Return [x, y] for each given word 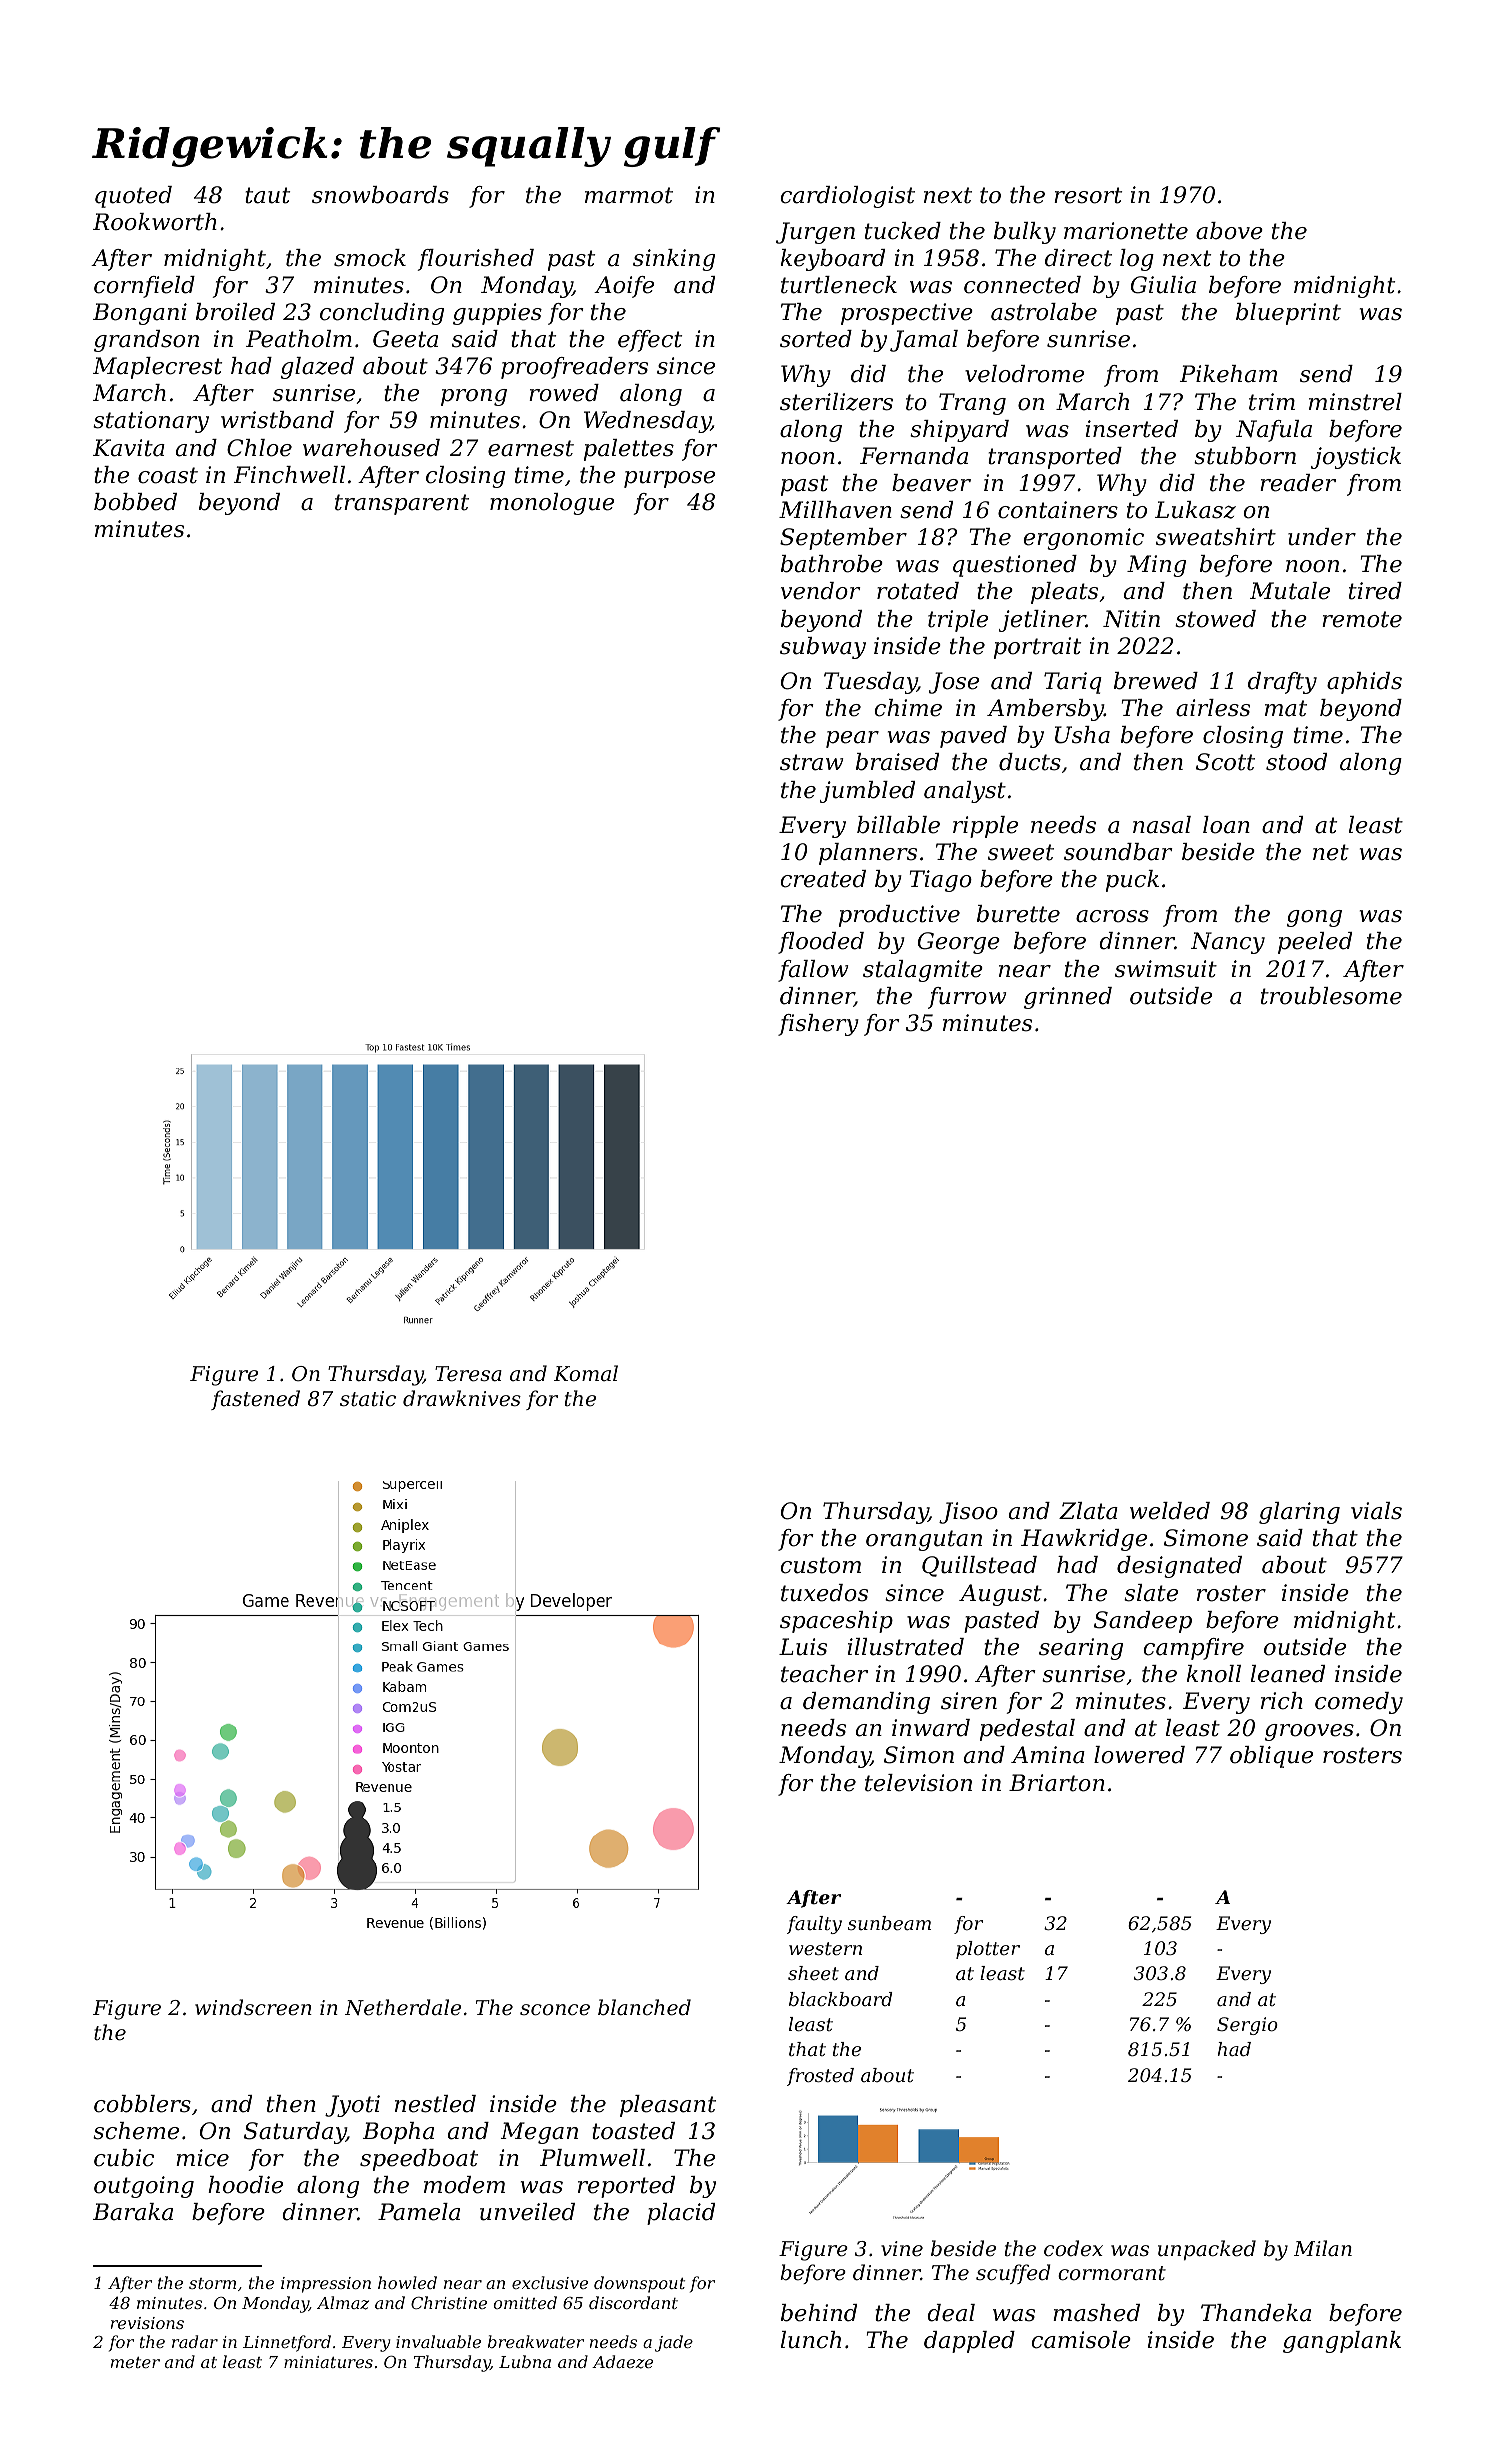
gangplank [1342, 2342]
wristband [277, 420]
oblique [1271, 1757]
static [368, 1398]
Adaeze [622, 2362]
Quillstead [979, 1566]
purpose [669, 479]
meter [135, 2362]
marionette [1126, 231]
